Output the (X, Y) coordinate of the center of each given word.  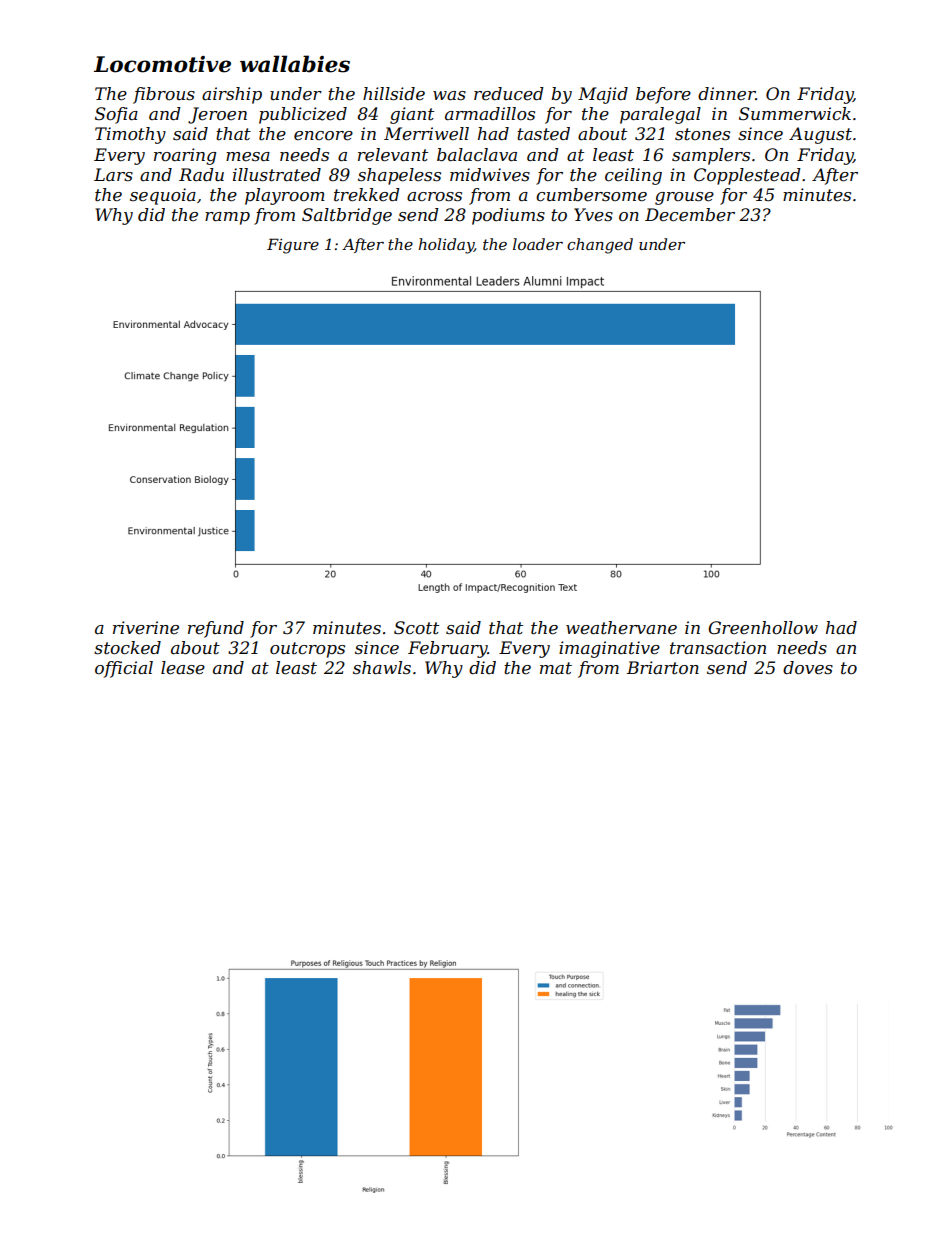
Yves (593, 215)
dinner (726, 93)
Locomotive (162, 64)
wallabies (295, 64)
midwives (490, 175)
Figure (293, 246)
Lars (113, 174)
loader (538, 244)
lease (183, 668)
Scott (416, 628)
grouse (684, 198)
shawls (382, 667)
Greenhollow (763, 628)
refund (216, 629)
